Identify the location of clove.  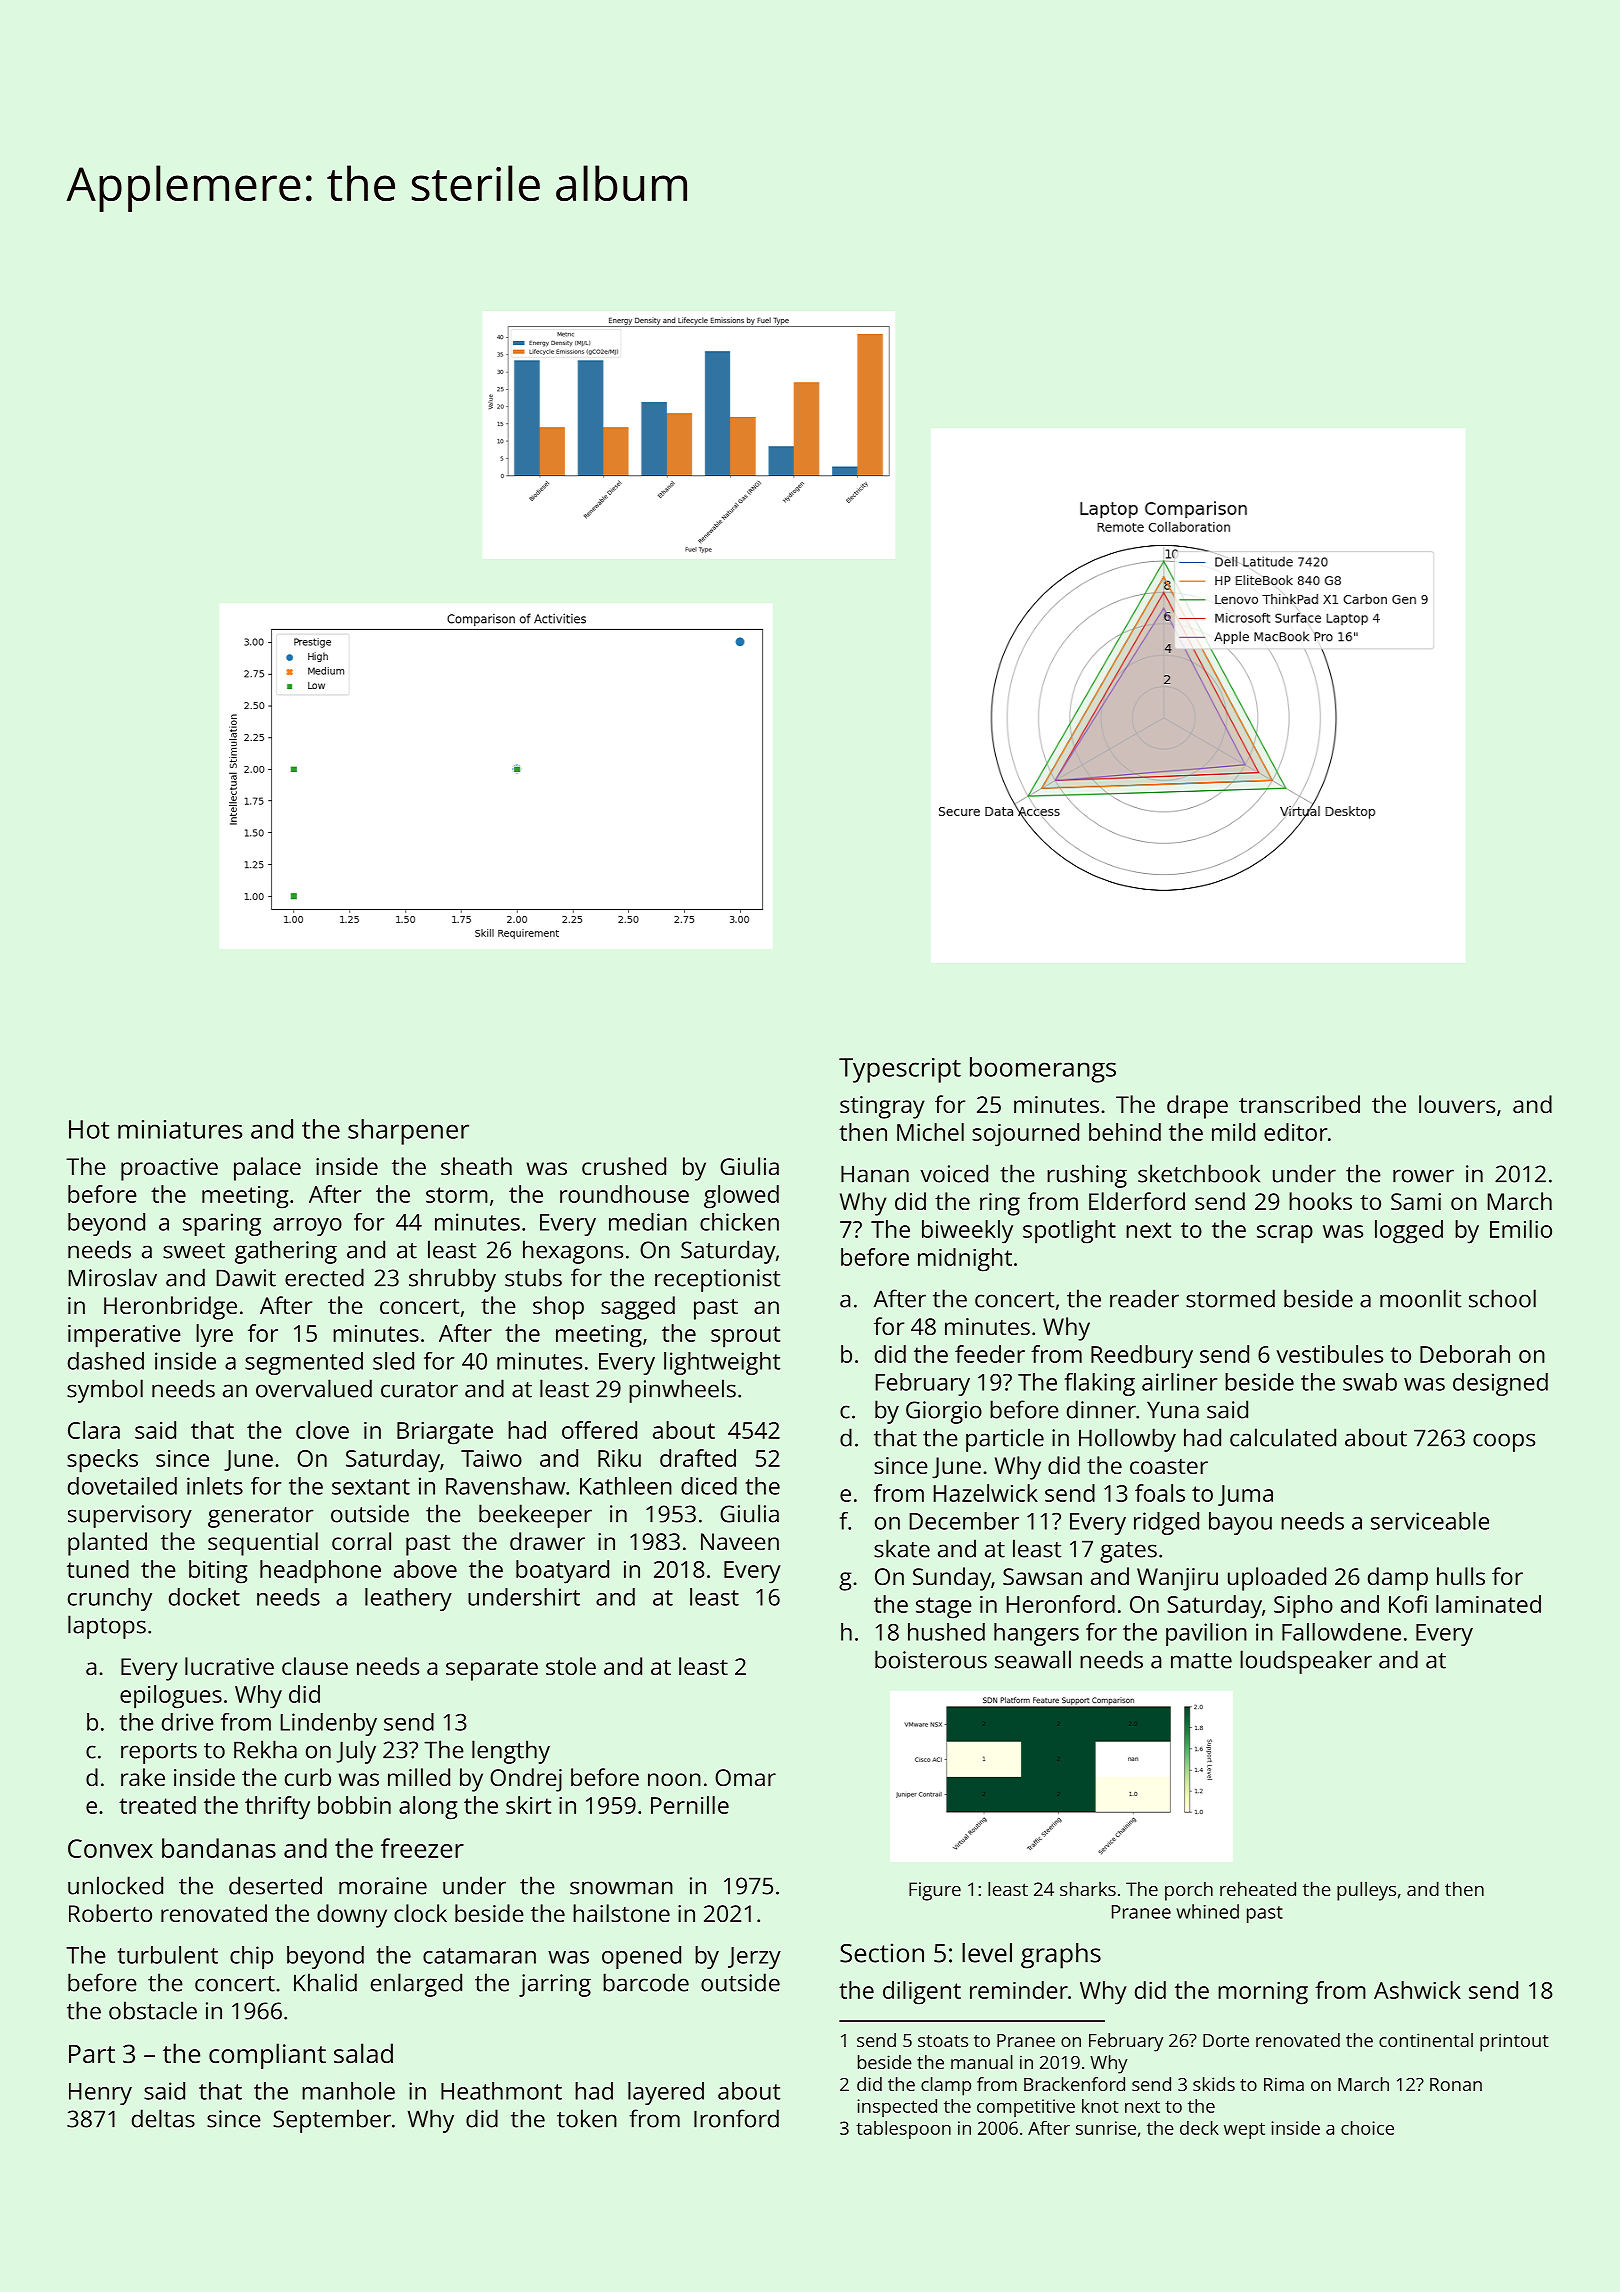
(322, 1430).
